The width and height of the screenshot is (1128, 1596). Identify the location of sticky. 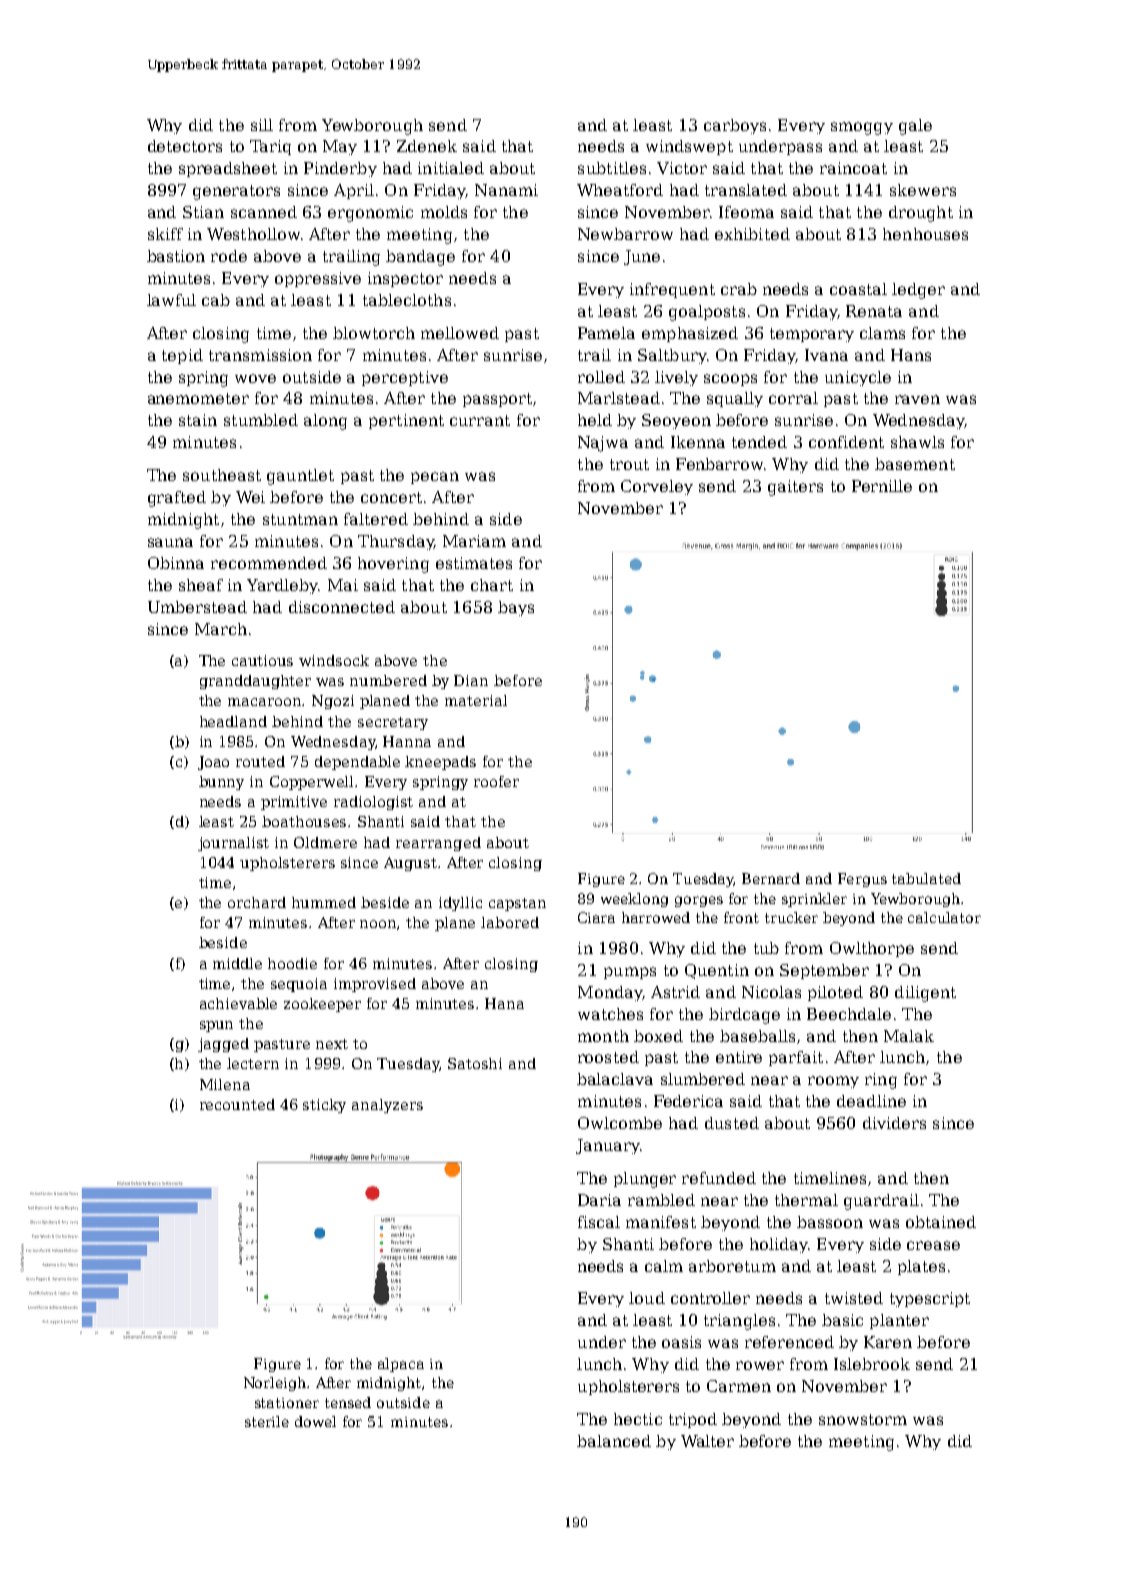
(324, 1106).
